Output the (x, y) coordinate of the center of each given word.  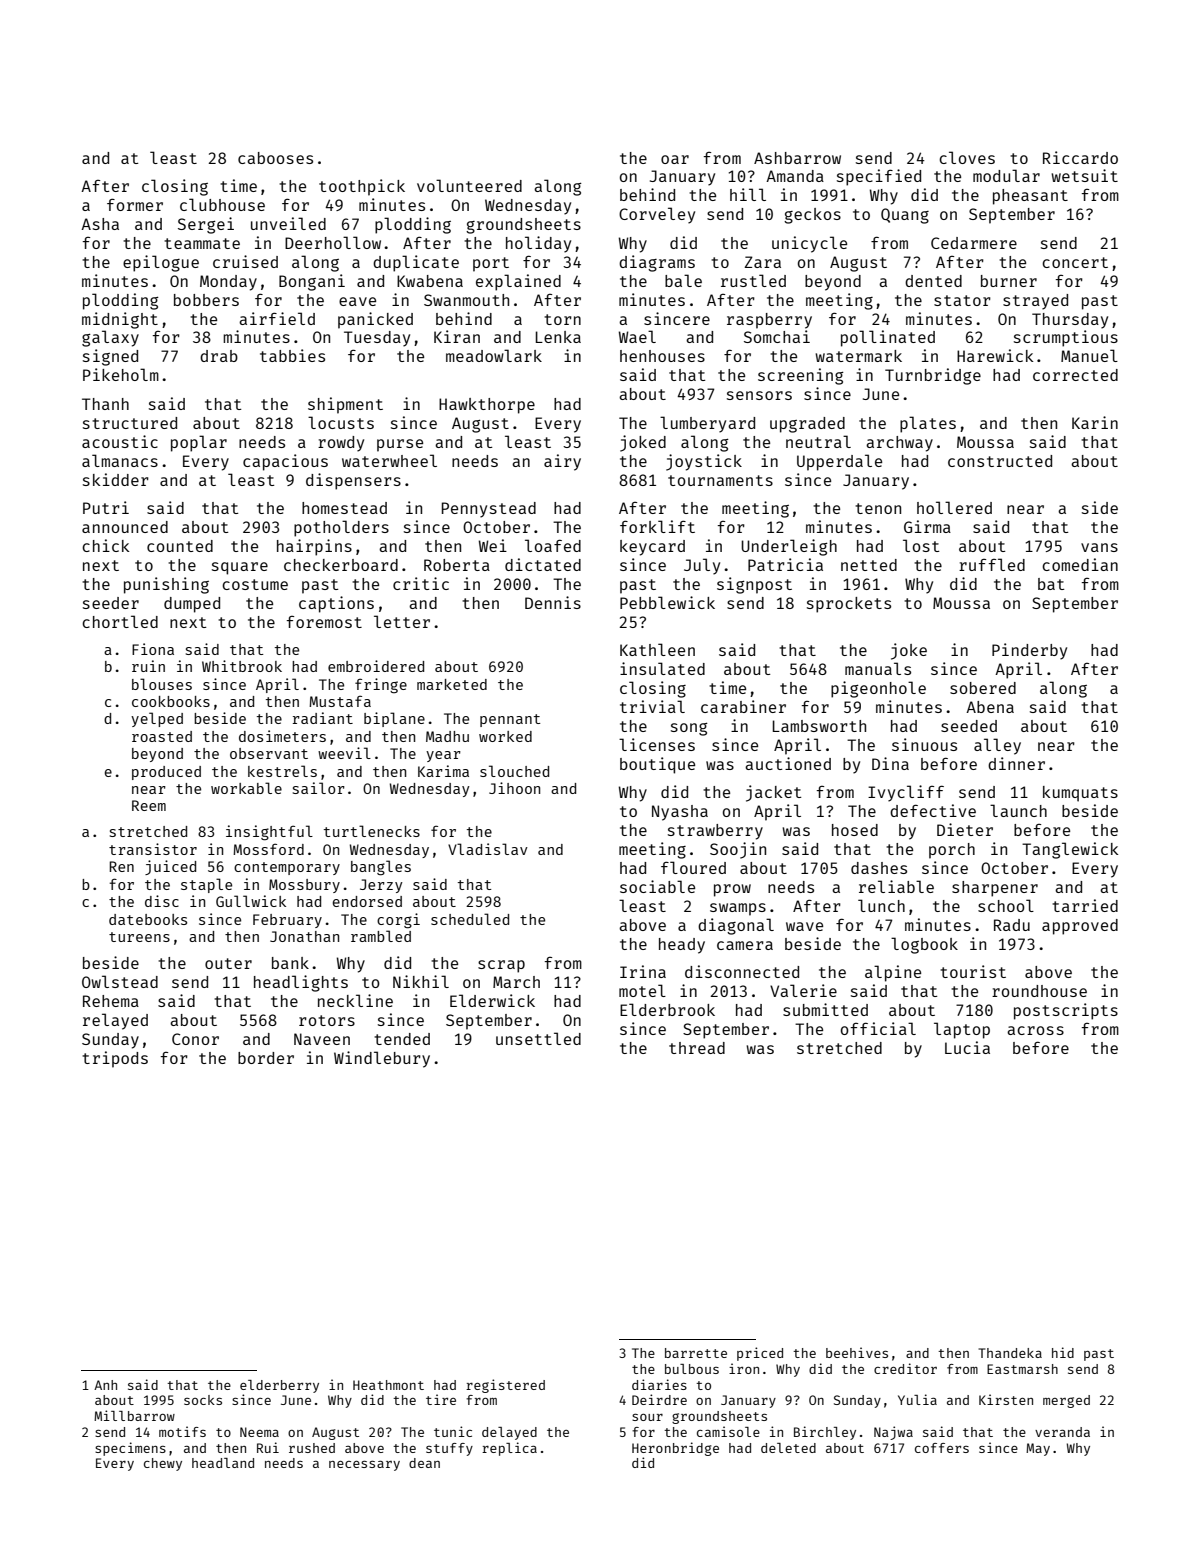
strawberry (715, 832)
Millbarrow (134, 1415)
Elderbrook (667, 1009)
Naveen (322, 1039)
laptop (962, 1030)
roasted (162, 736)
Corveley (657, 215)
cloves (967, 157)
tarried (1085, 905)
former (135, 204)
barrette (696, 1353)
